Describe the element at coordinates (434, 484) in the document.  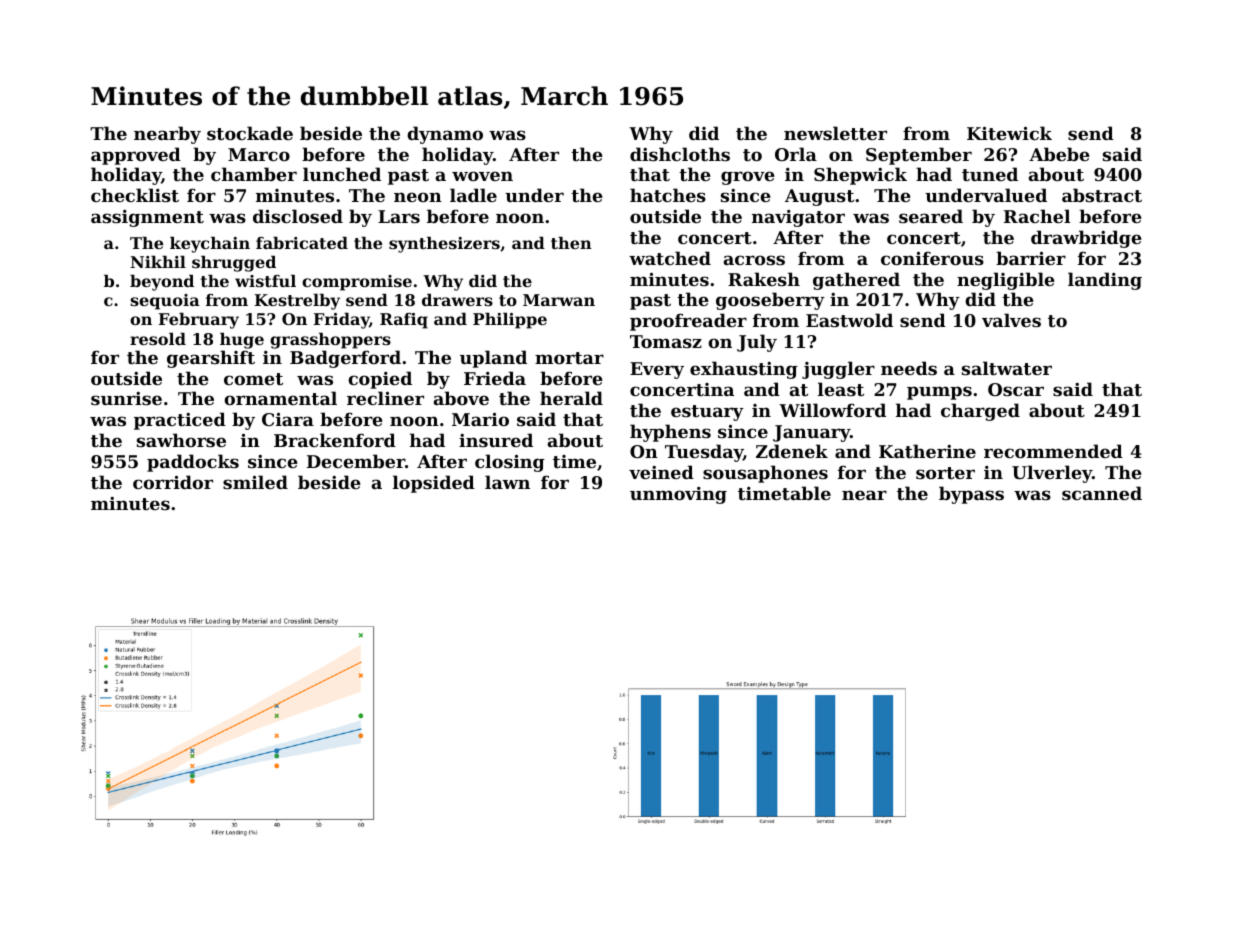
I see `lopsided` at that location.
